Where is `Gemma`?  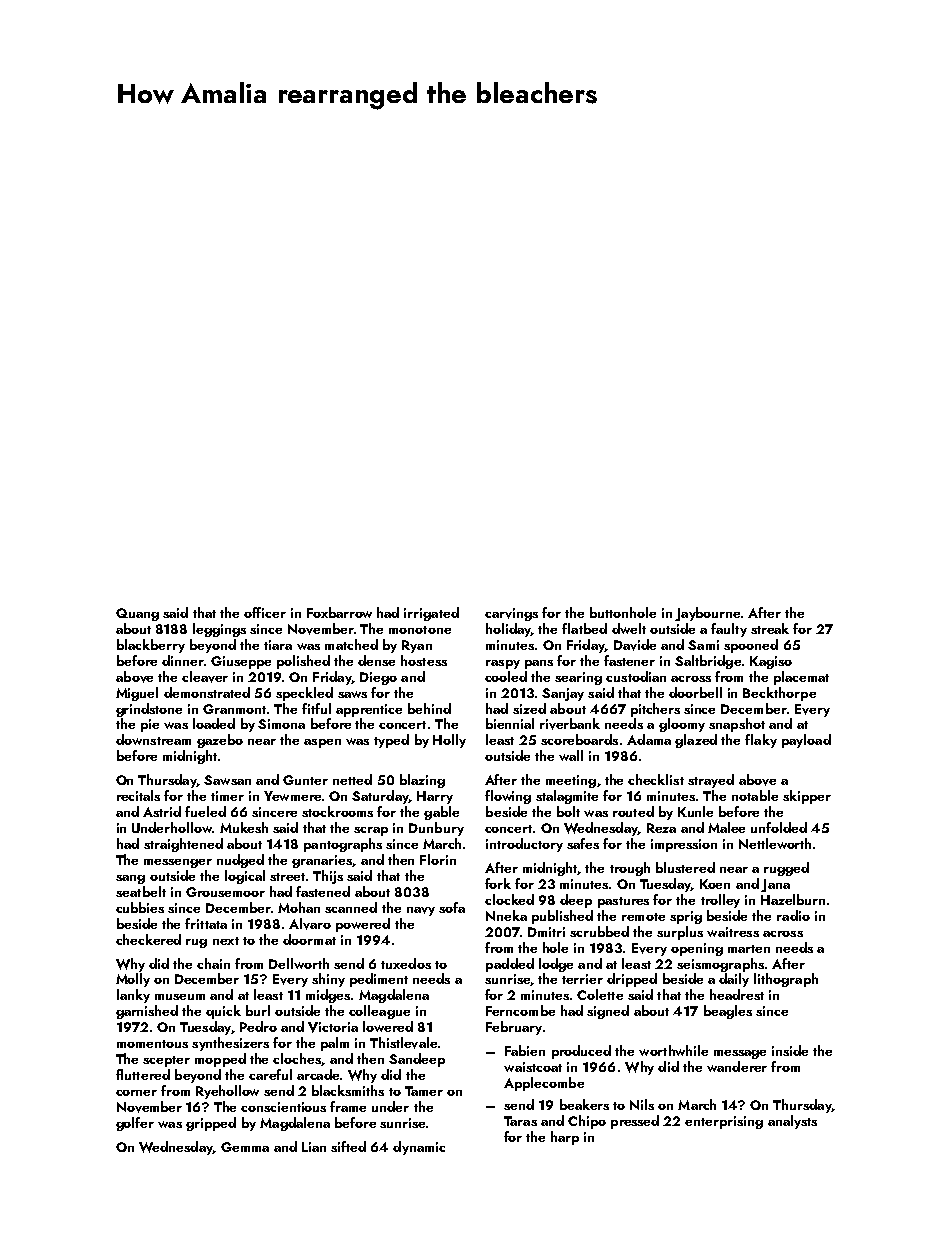
Gemma is located at coordinates (245, 1147).
